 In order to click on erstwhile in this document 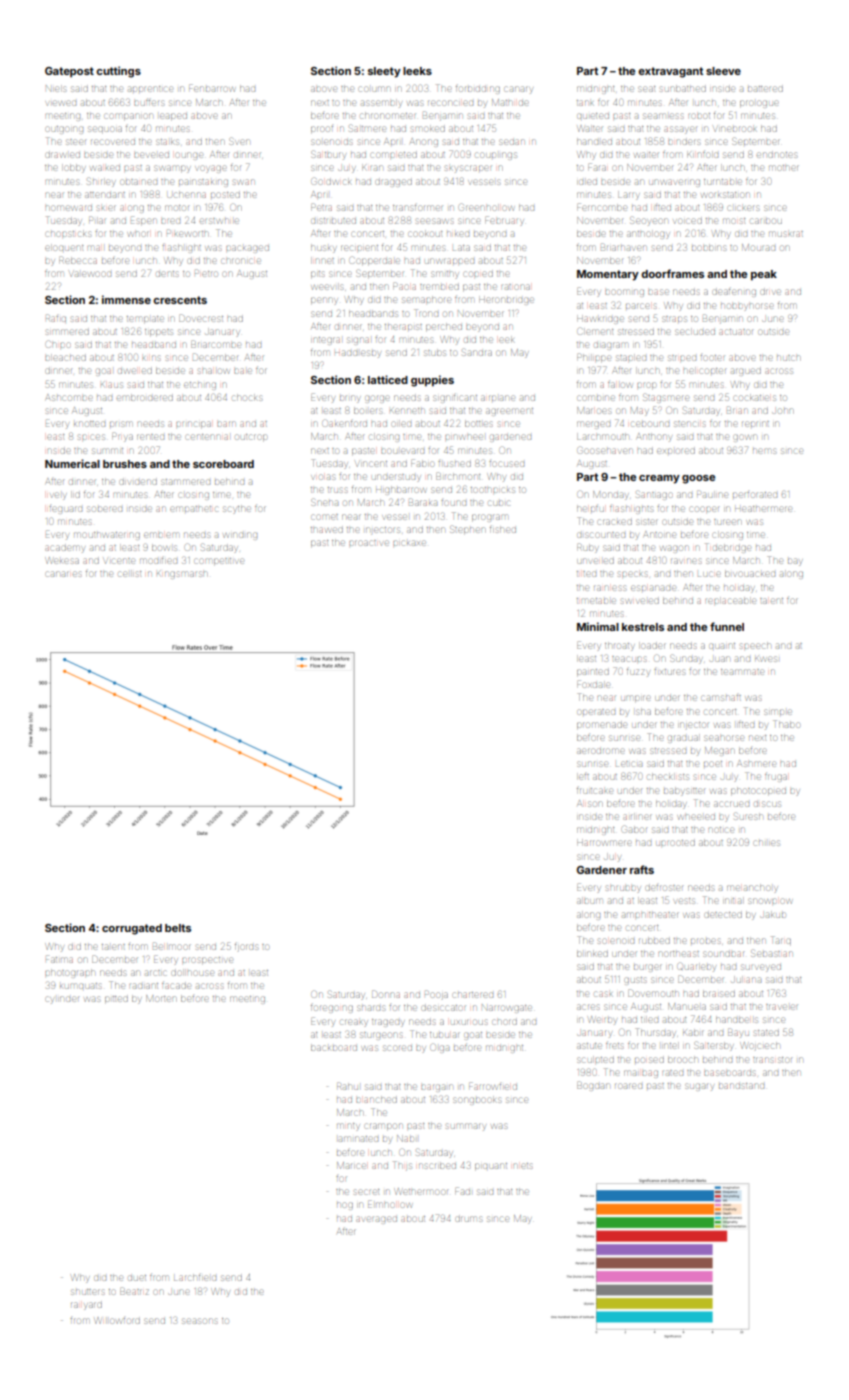, I will do `click(219, 221)`.
